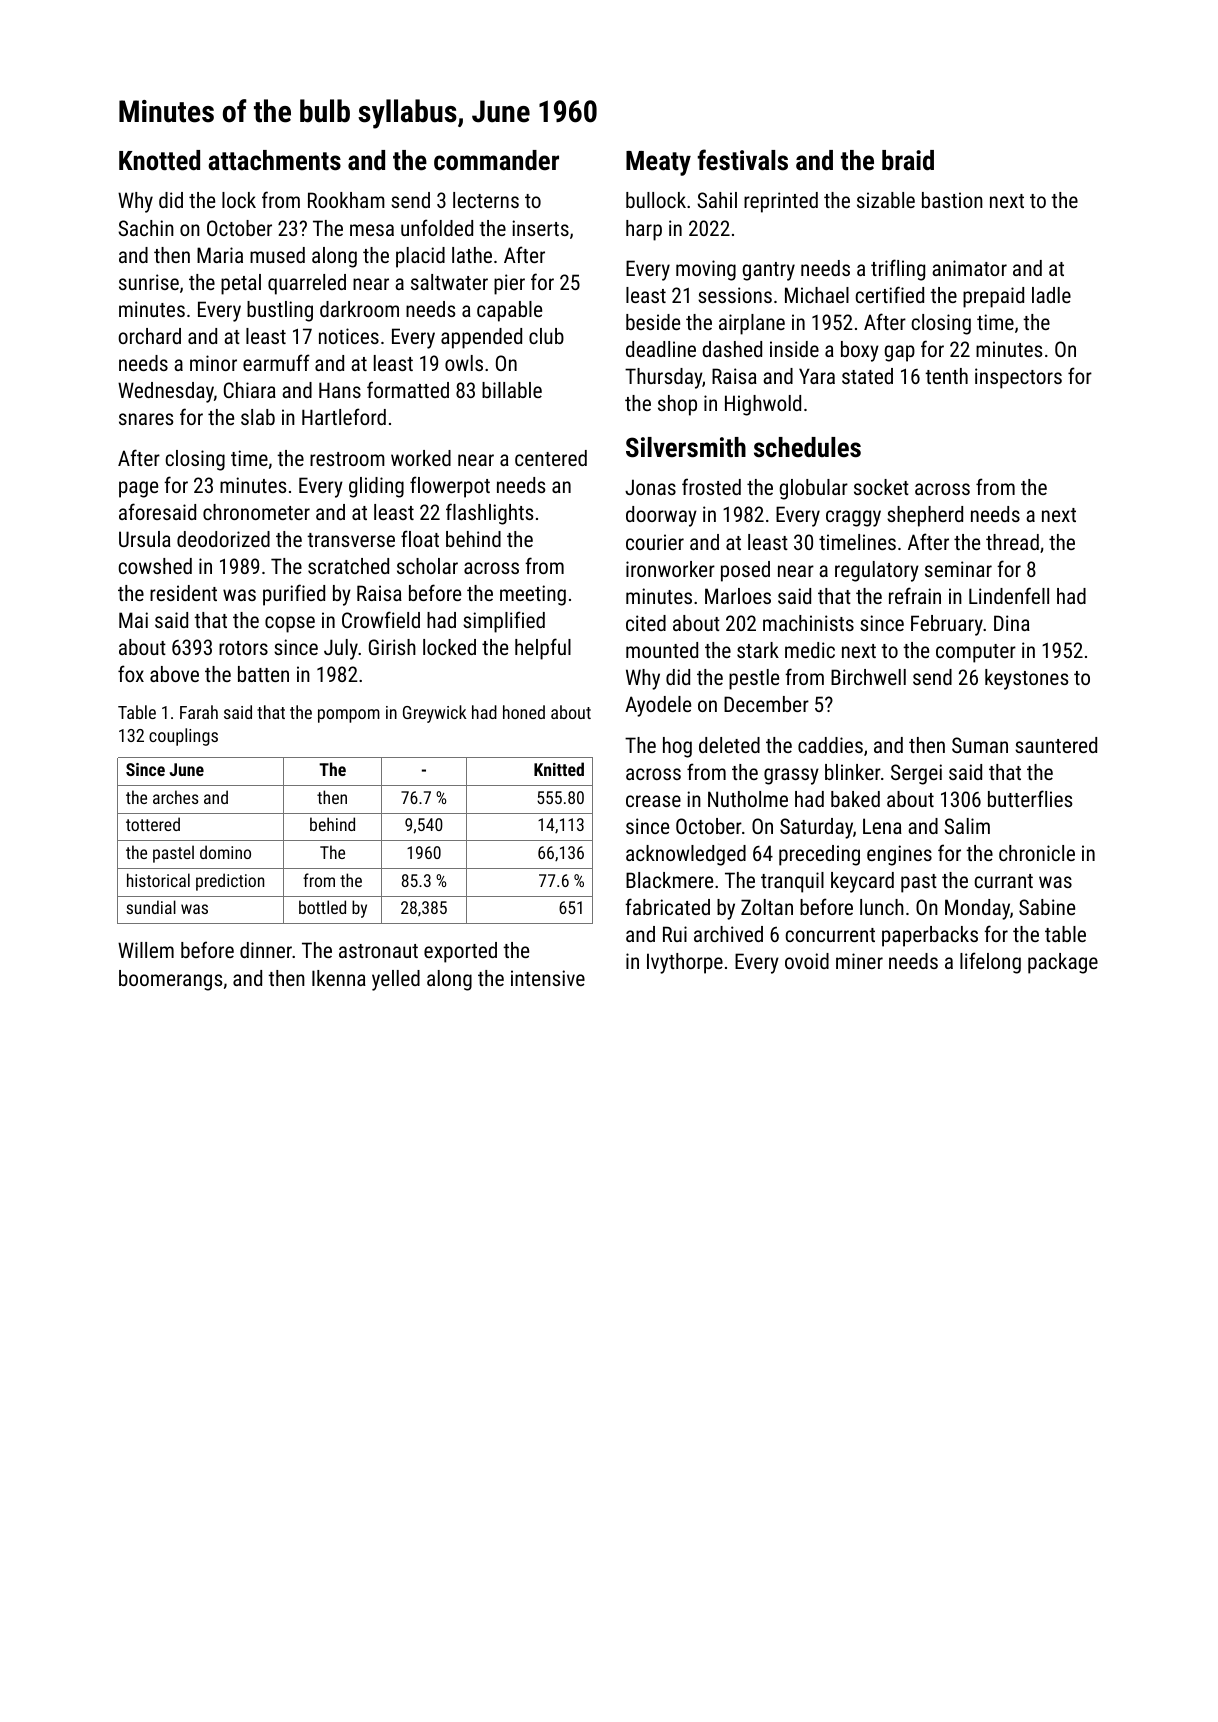 The image size is (1218, 1722). Describe the element at coordinates (159, 160) in the document. I see `Knotted` at that location.
